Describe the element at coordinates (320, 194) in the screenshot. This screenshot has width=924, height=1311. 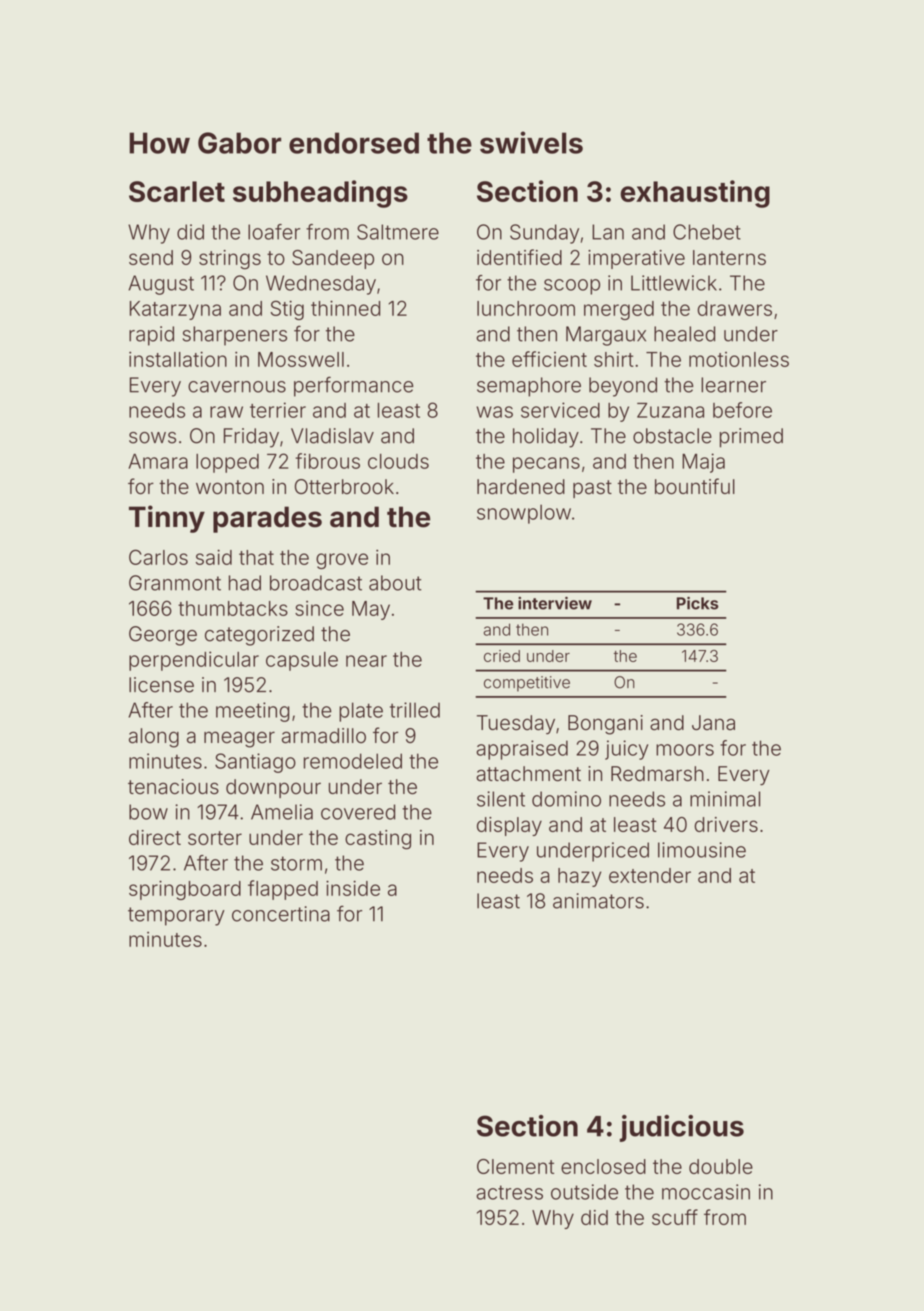
I see `subheadings` at that location.
